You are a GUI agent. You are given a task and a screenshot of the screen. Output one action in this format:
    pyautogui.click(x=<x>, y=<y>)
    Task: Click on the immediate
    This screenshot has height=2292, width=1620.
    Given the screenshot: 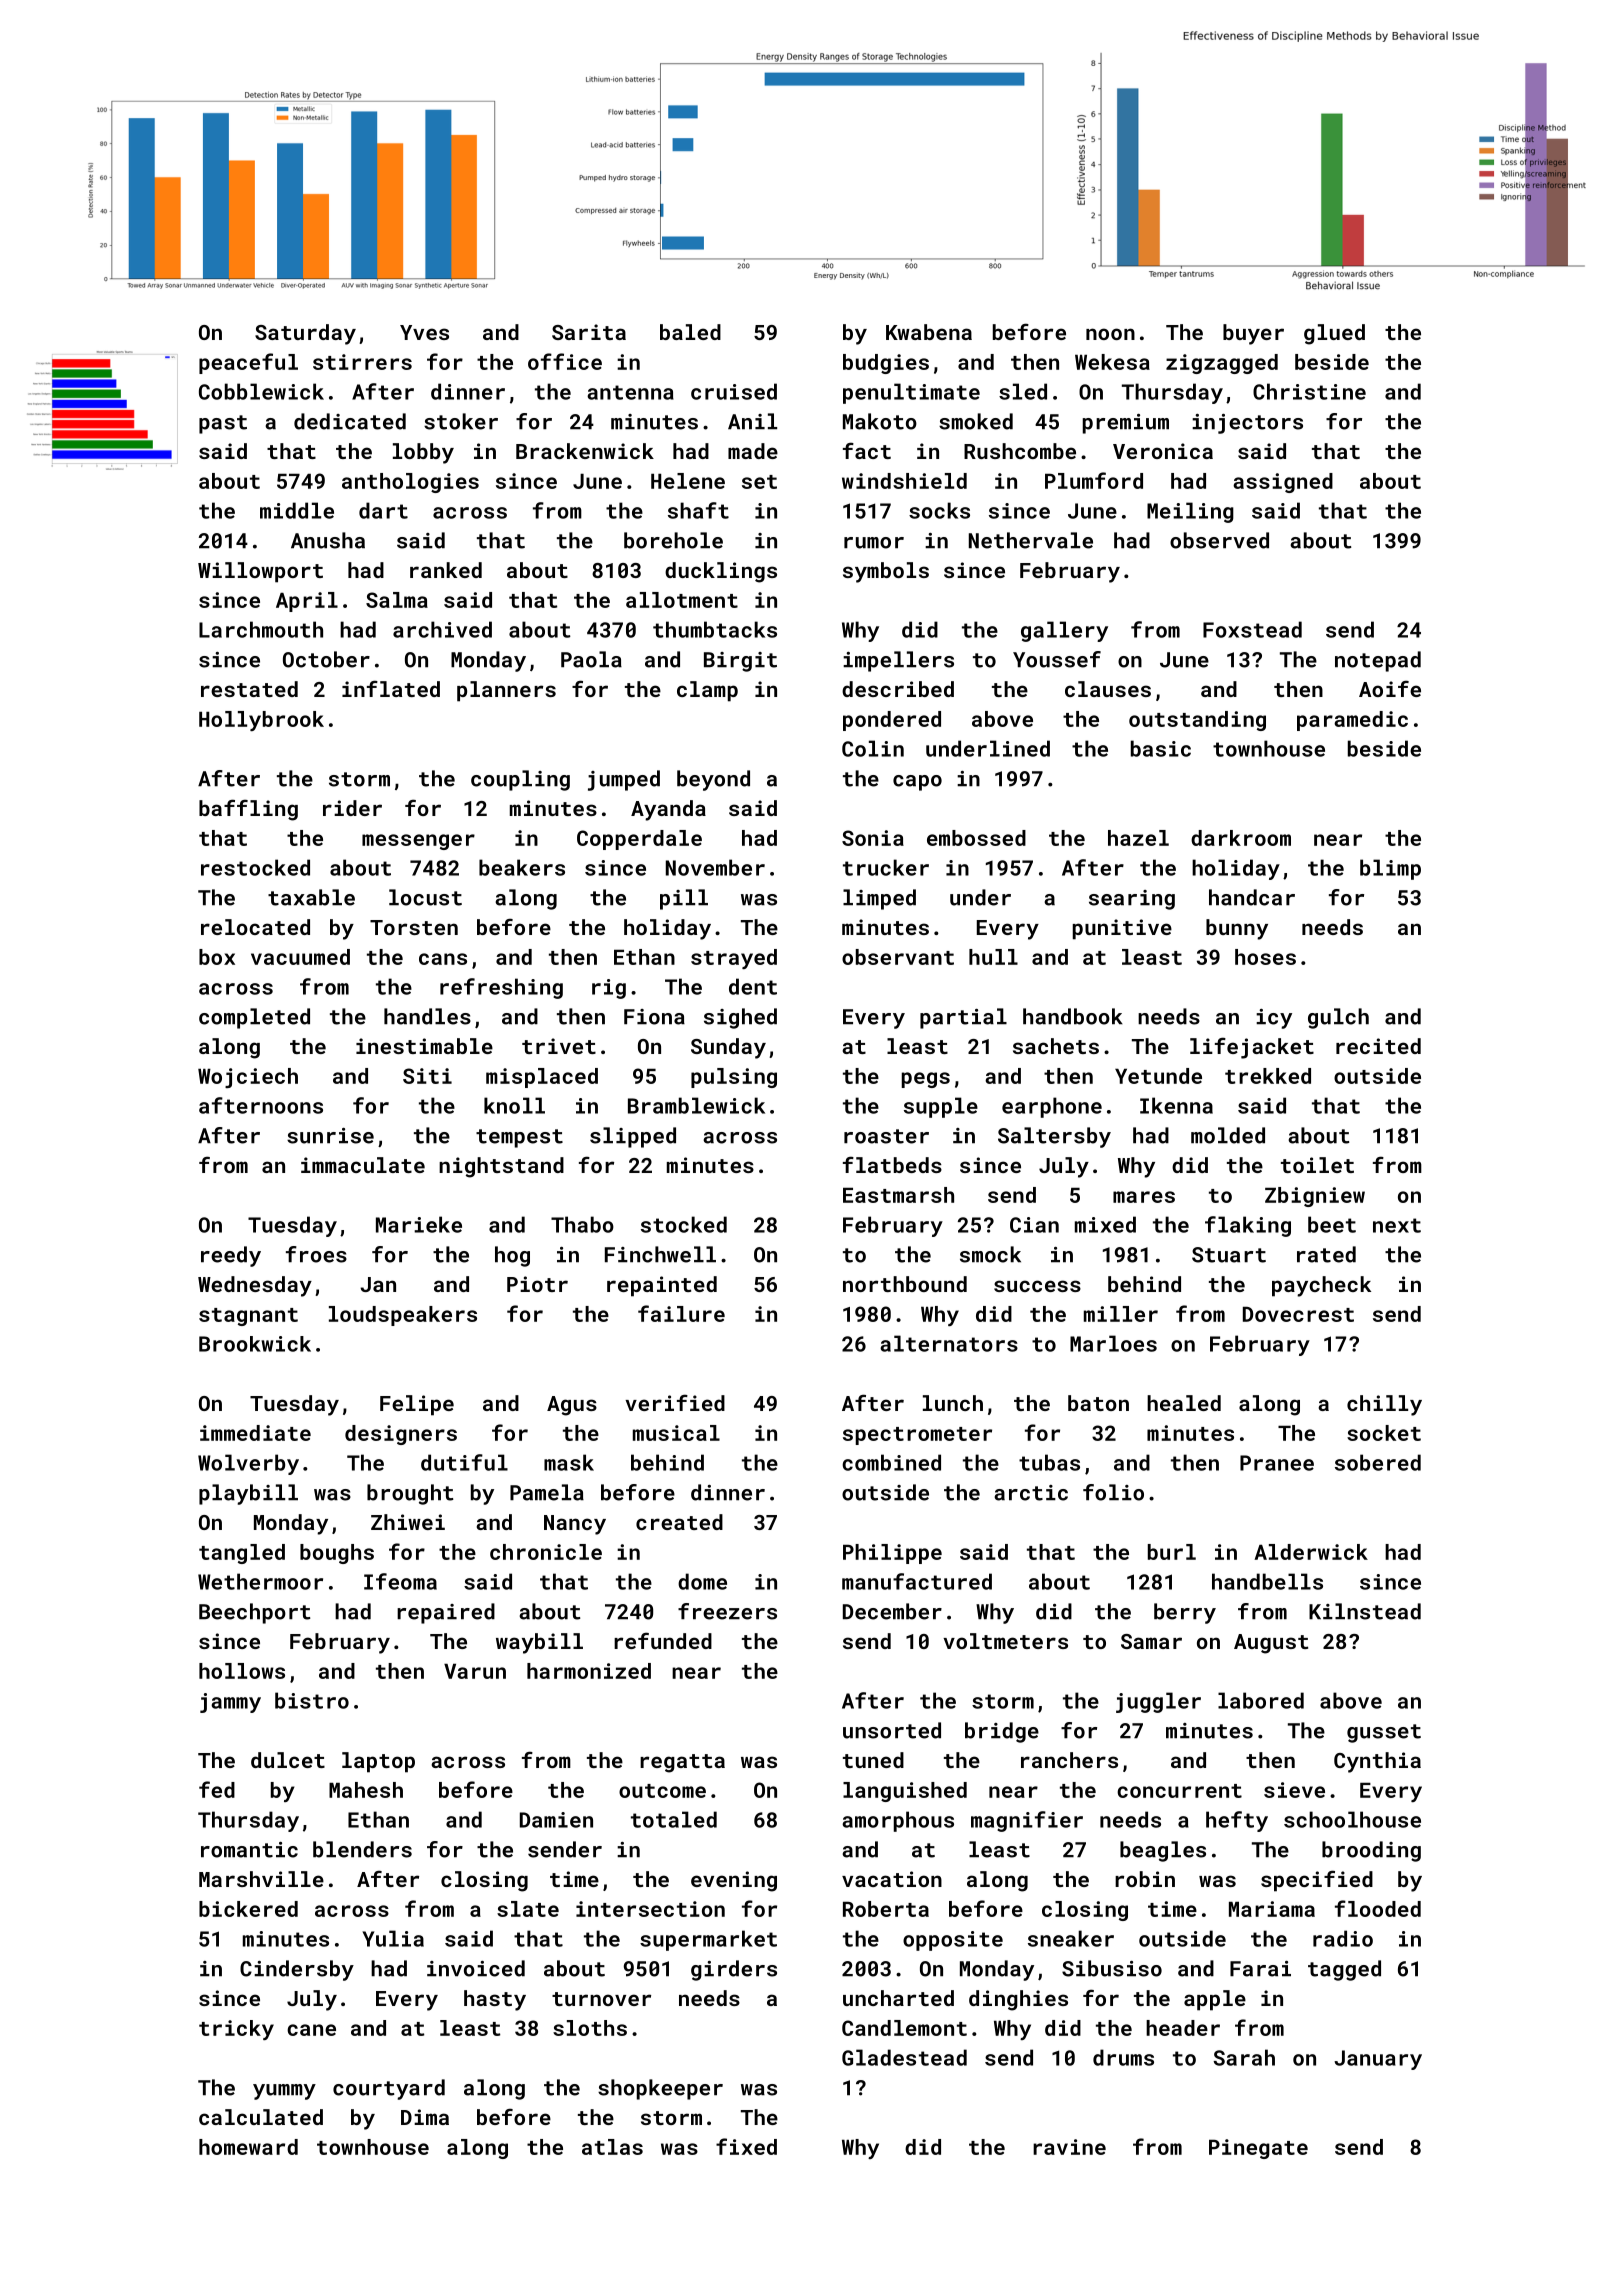 What is the action you would take?
    pyautogui.click(x=255, y=1433)
